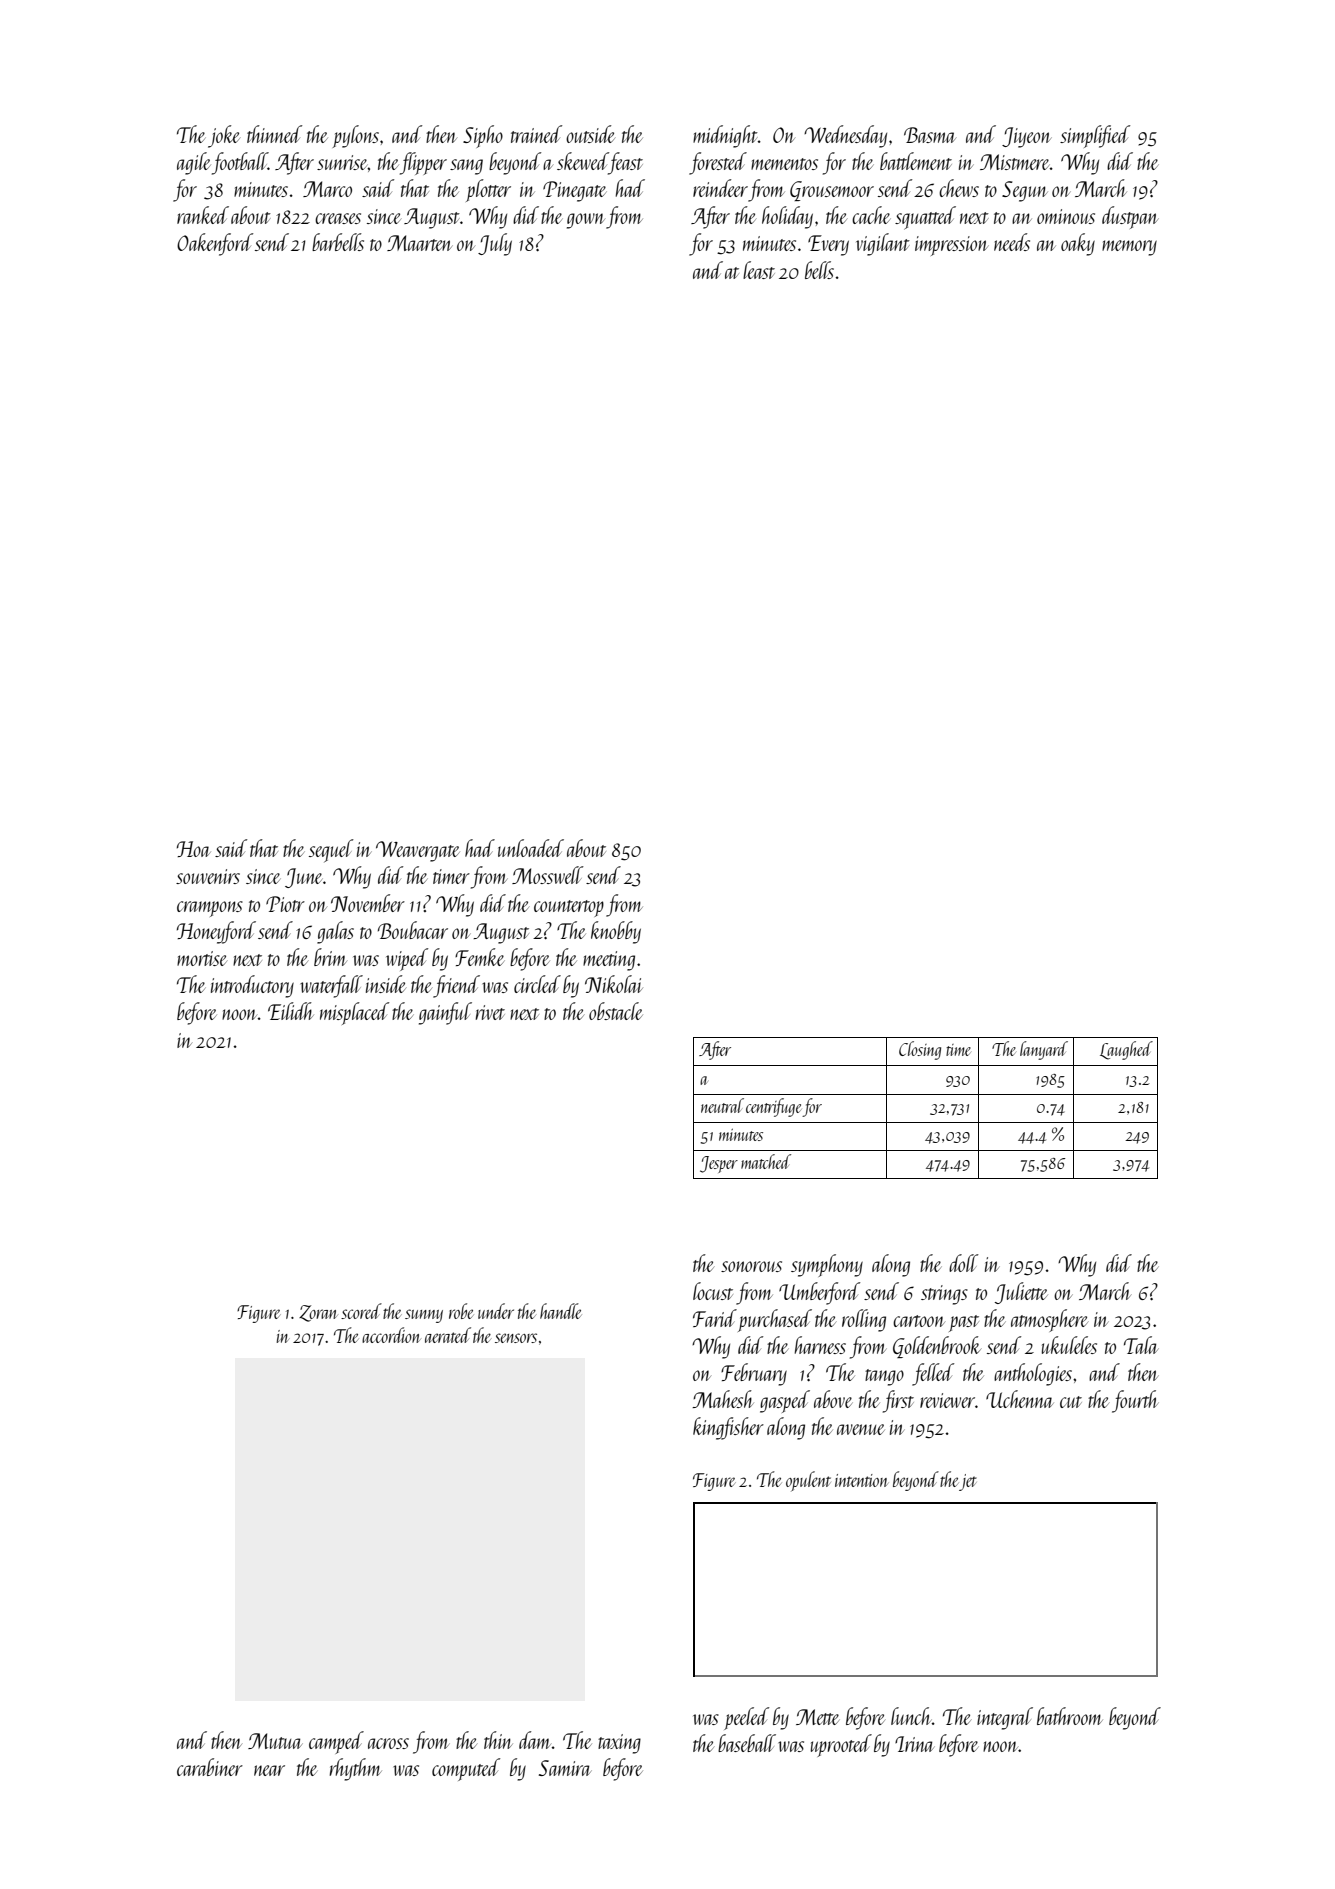 This screenshot has height=1889, width=1335. I want to click on pylons, so click(355, 136).
